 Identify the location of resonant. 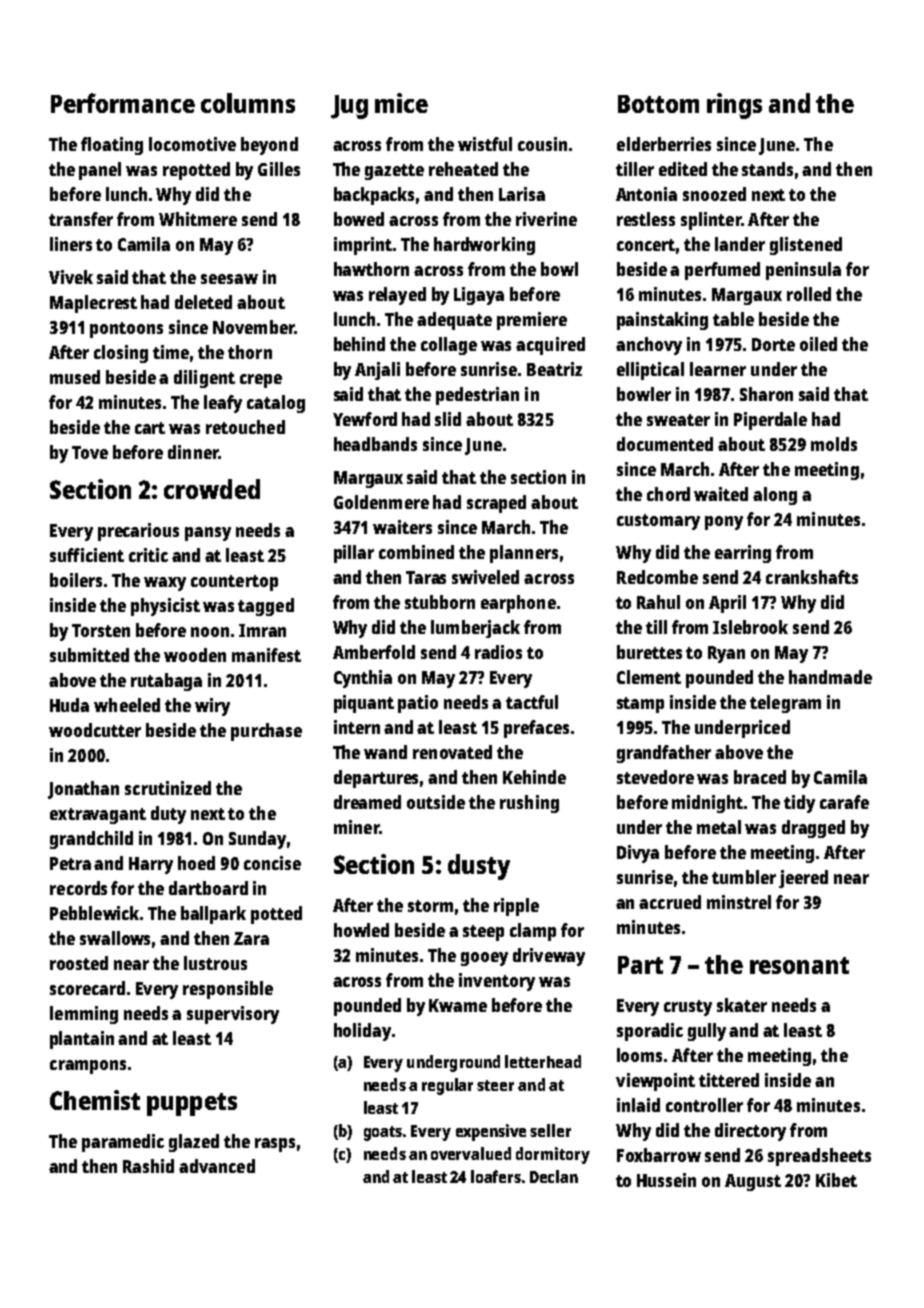
(799, 965).
